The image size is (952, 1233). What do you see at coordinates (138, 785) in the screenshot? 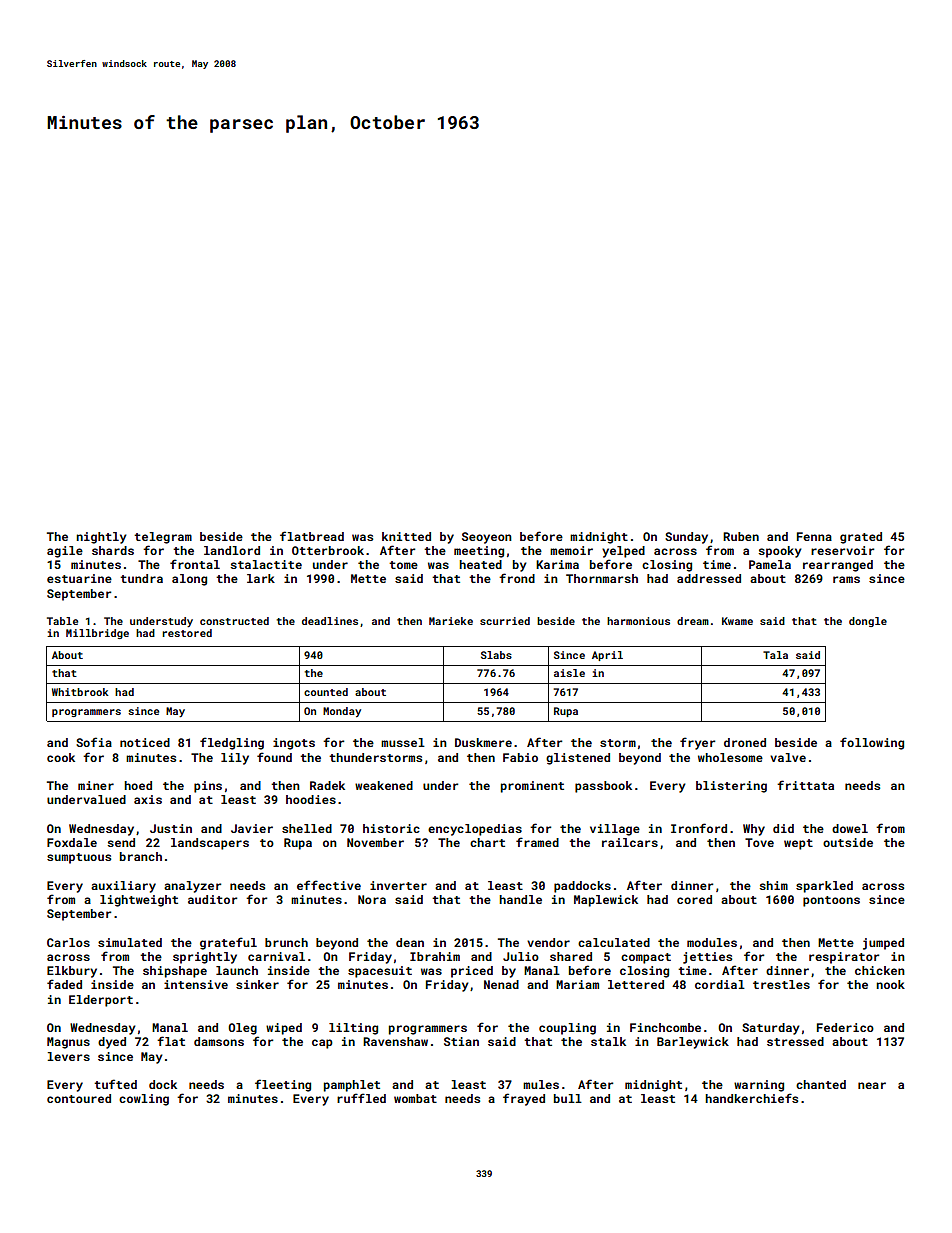
I see `hoed` at bounding box center [138, 785].
